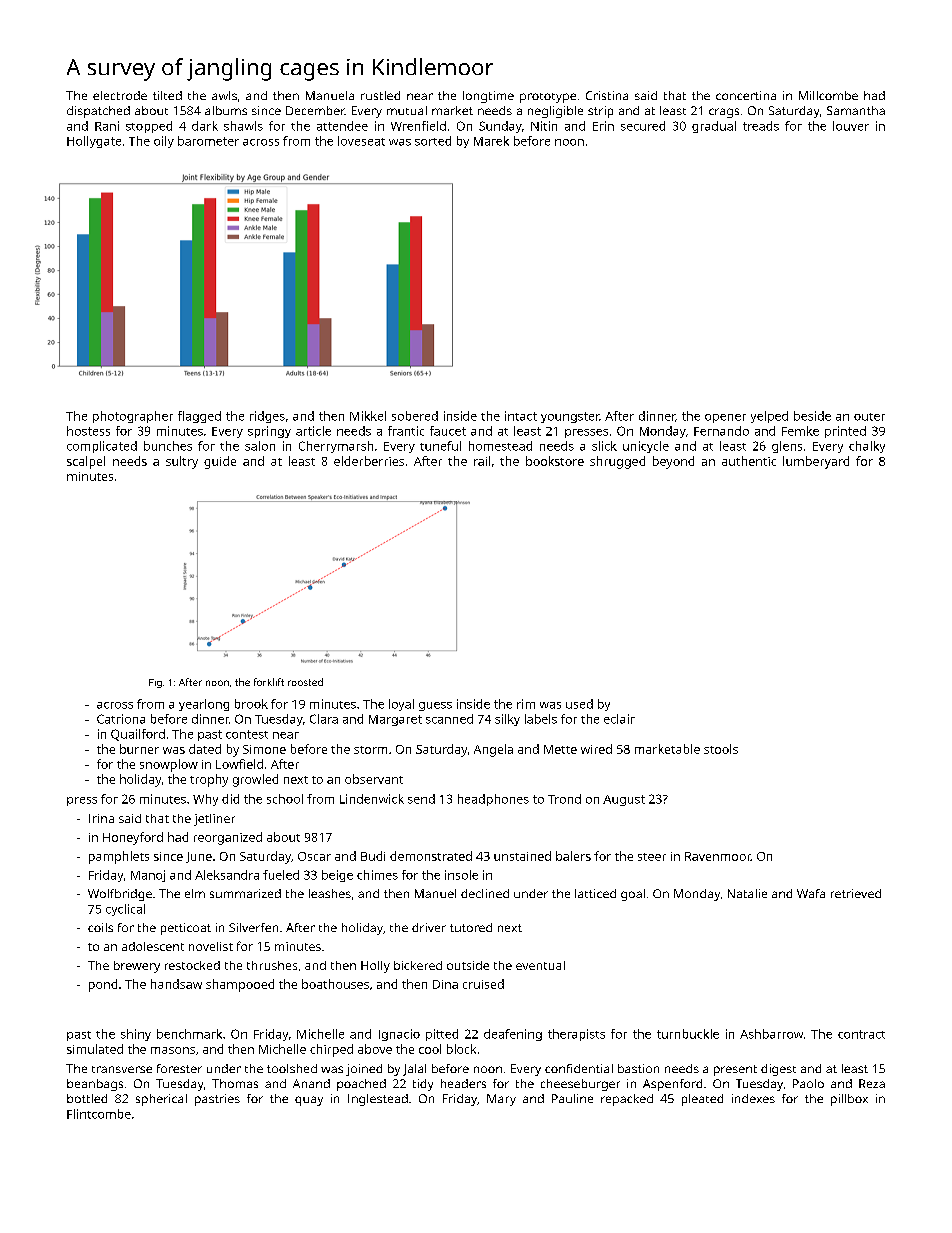 This page has width=952, height=1233. What do you see at coordinates (673, 462) in the page?
I see `beyond` at bounding box center [673, 462].
